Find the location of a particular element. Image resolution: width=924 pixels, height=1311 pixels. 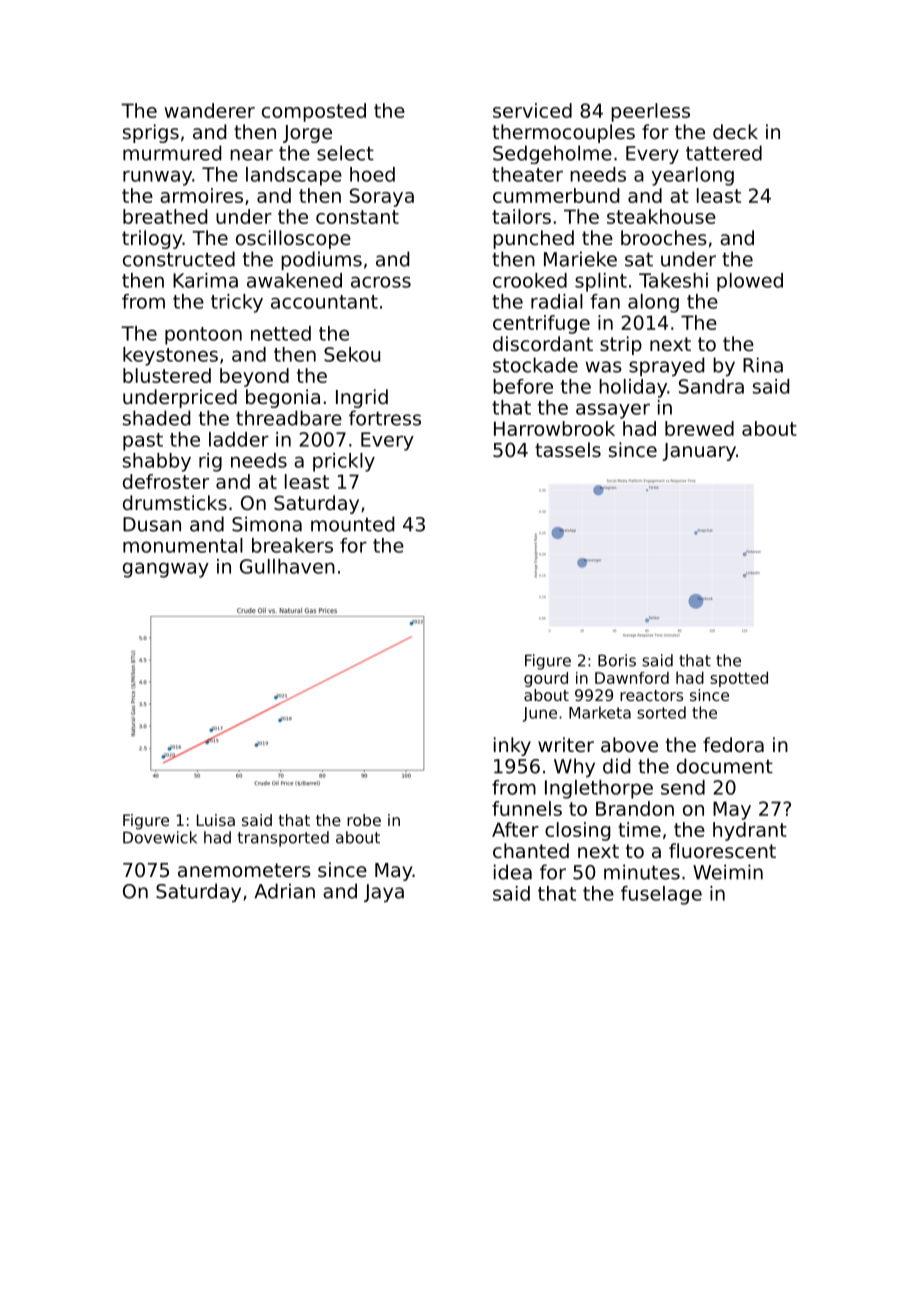

funnels is located at coordinates (527, 808).
